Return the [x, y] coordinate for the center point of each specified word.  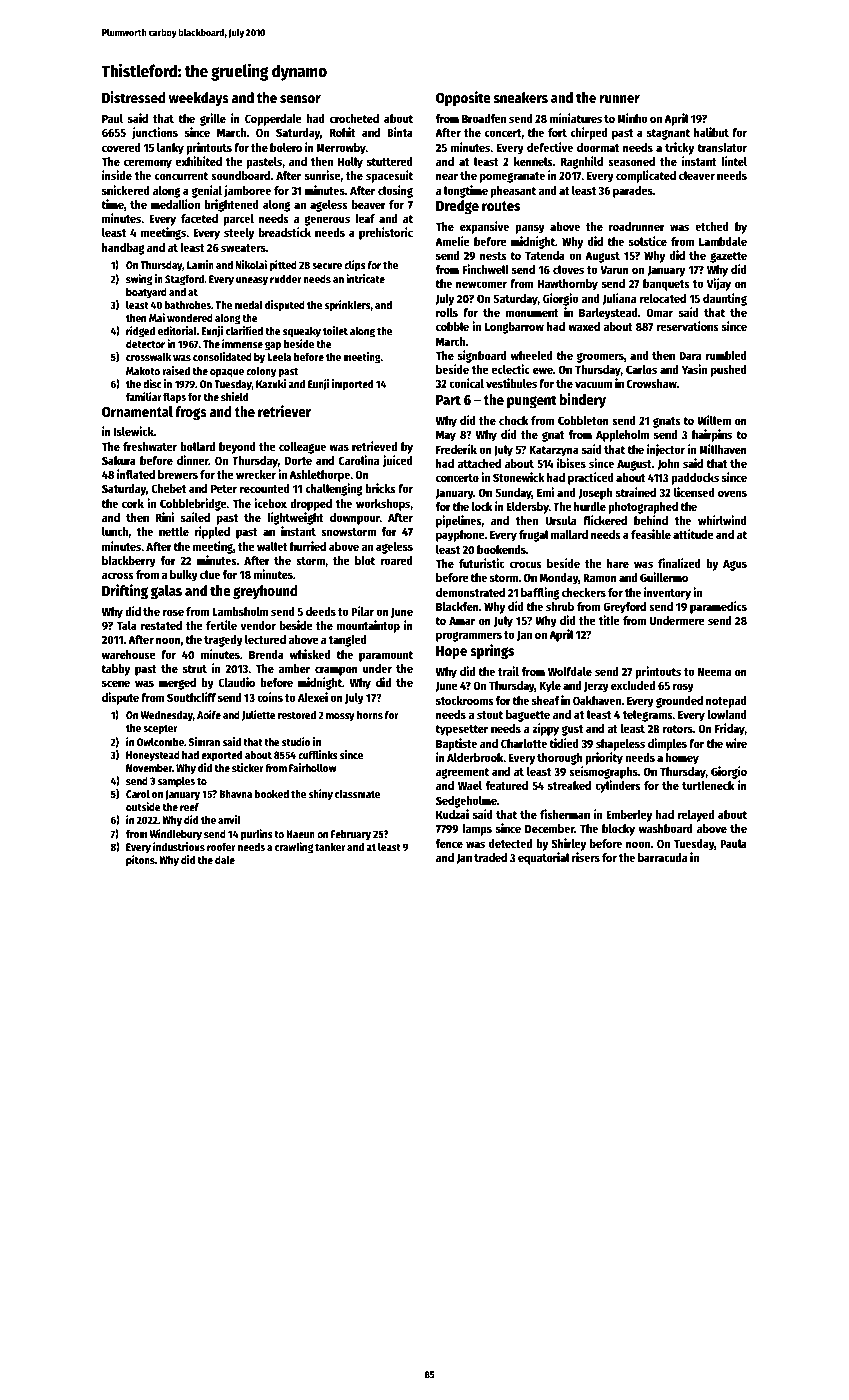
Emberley [629, 816]
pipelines [459, 521]
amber [294, 668]
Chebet [168, 488]
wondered [190, 318]
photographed [643, 508]
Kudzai [452, 814]
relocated [663, 298]
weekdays [199, 99]
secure [327, 266]
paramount [386, 656]
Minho [632, 118]
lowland [727, 714]
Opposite [463, 98]
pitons [140, 861]
